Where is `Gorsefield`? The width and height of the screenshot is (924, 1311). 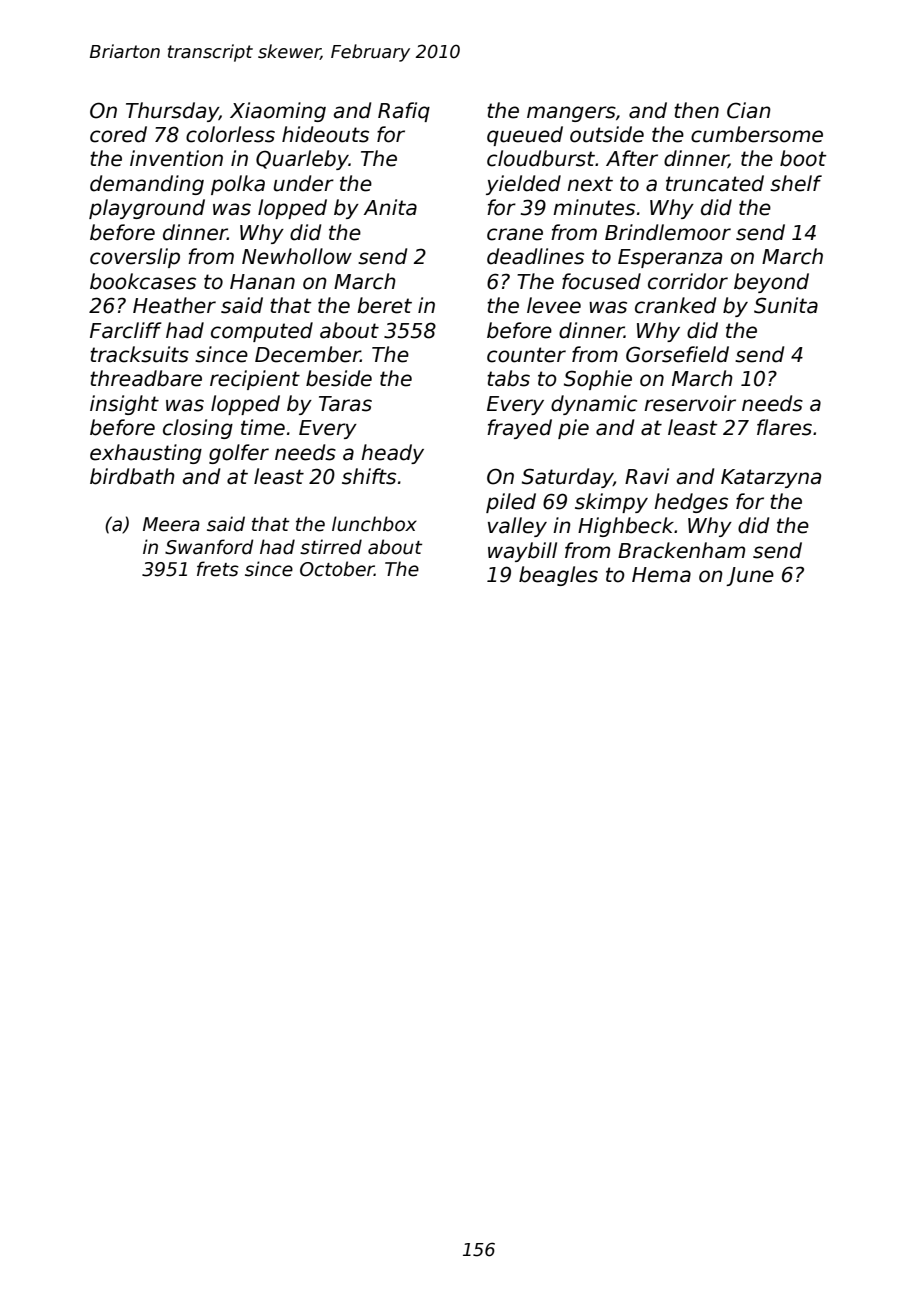
Gorsefield is located at coordinates (677, 354).
